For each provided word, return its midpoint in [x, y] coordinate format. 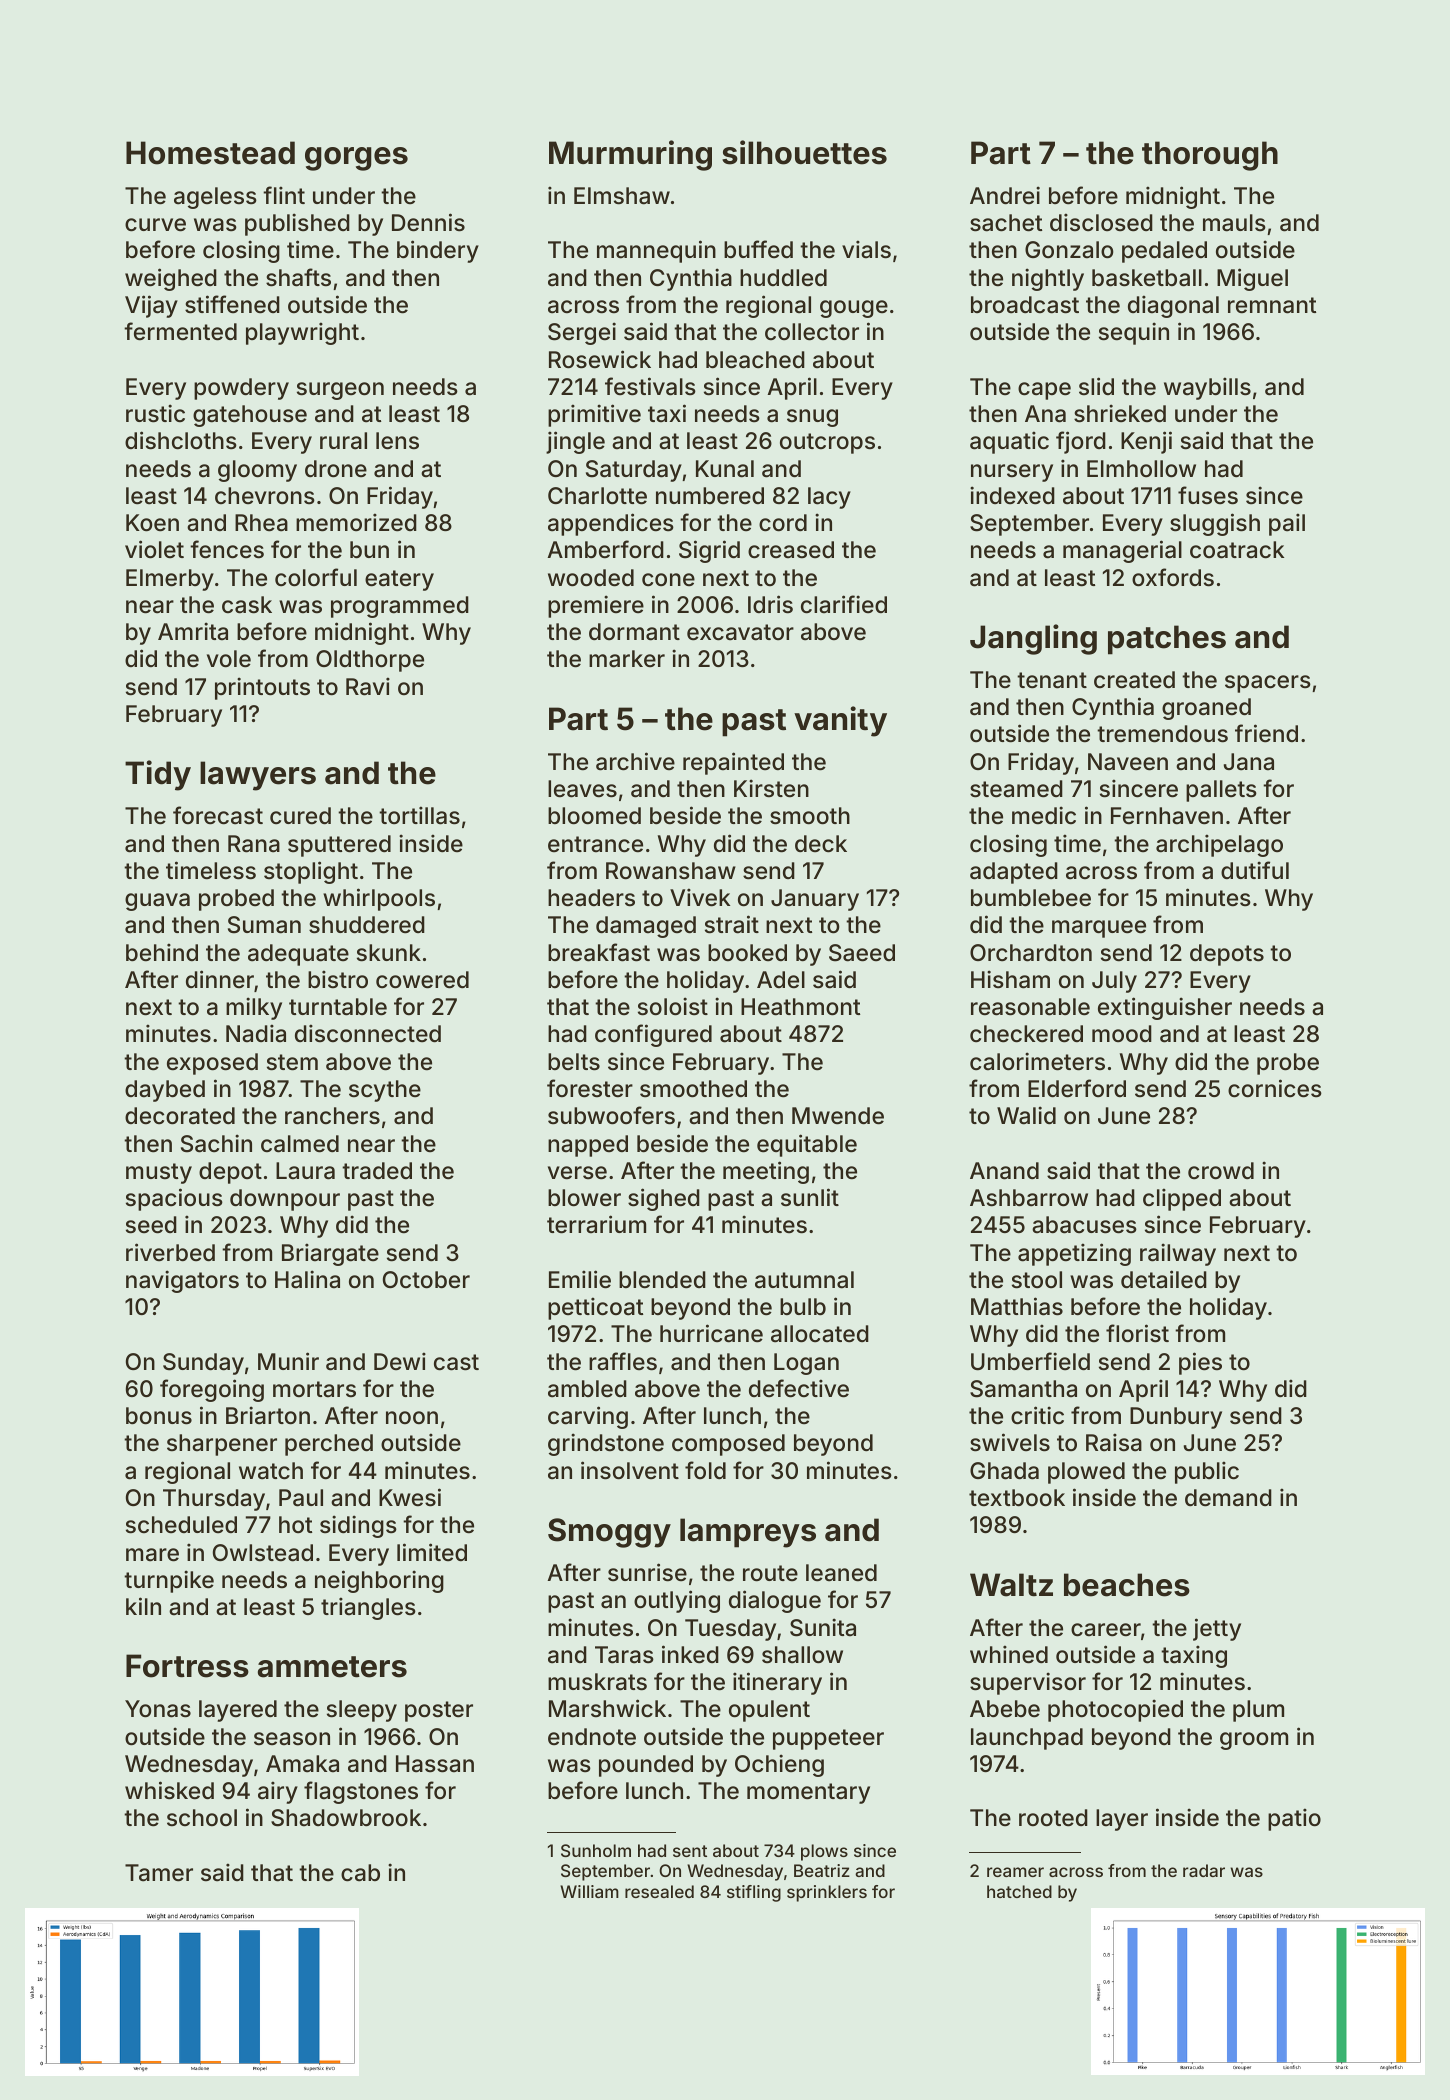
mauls [1234, 223]
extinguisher [1165, 1008]
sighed [664, 1199]
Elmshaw [622, 196]
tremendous [1162, 734]
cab [360, 1873]
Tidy [158, 775]
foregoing [212, 1390]
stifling [754, 1893]
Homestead [210, 153]
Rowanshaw [671, 871]
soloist [673, 1006]
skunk [389, 953]
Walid [1026, 1115]
